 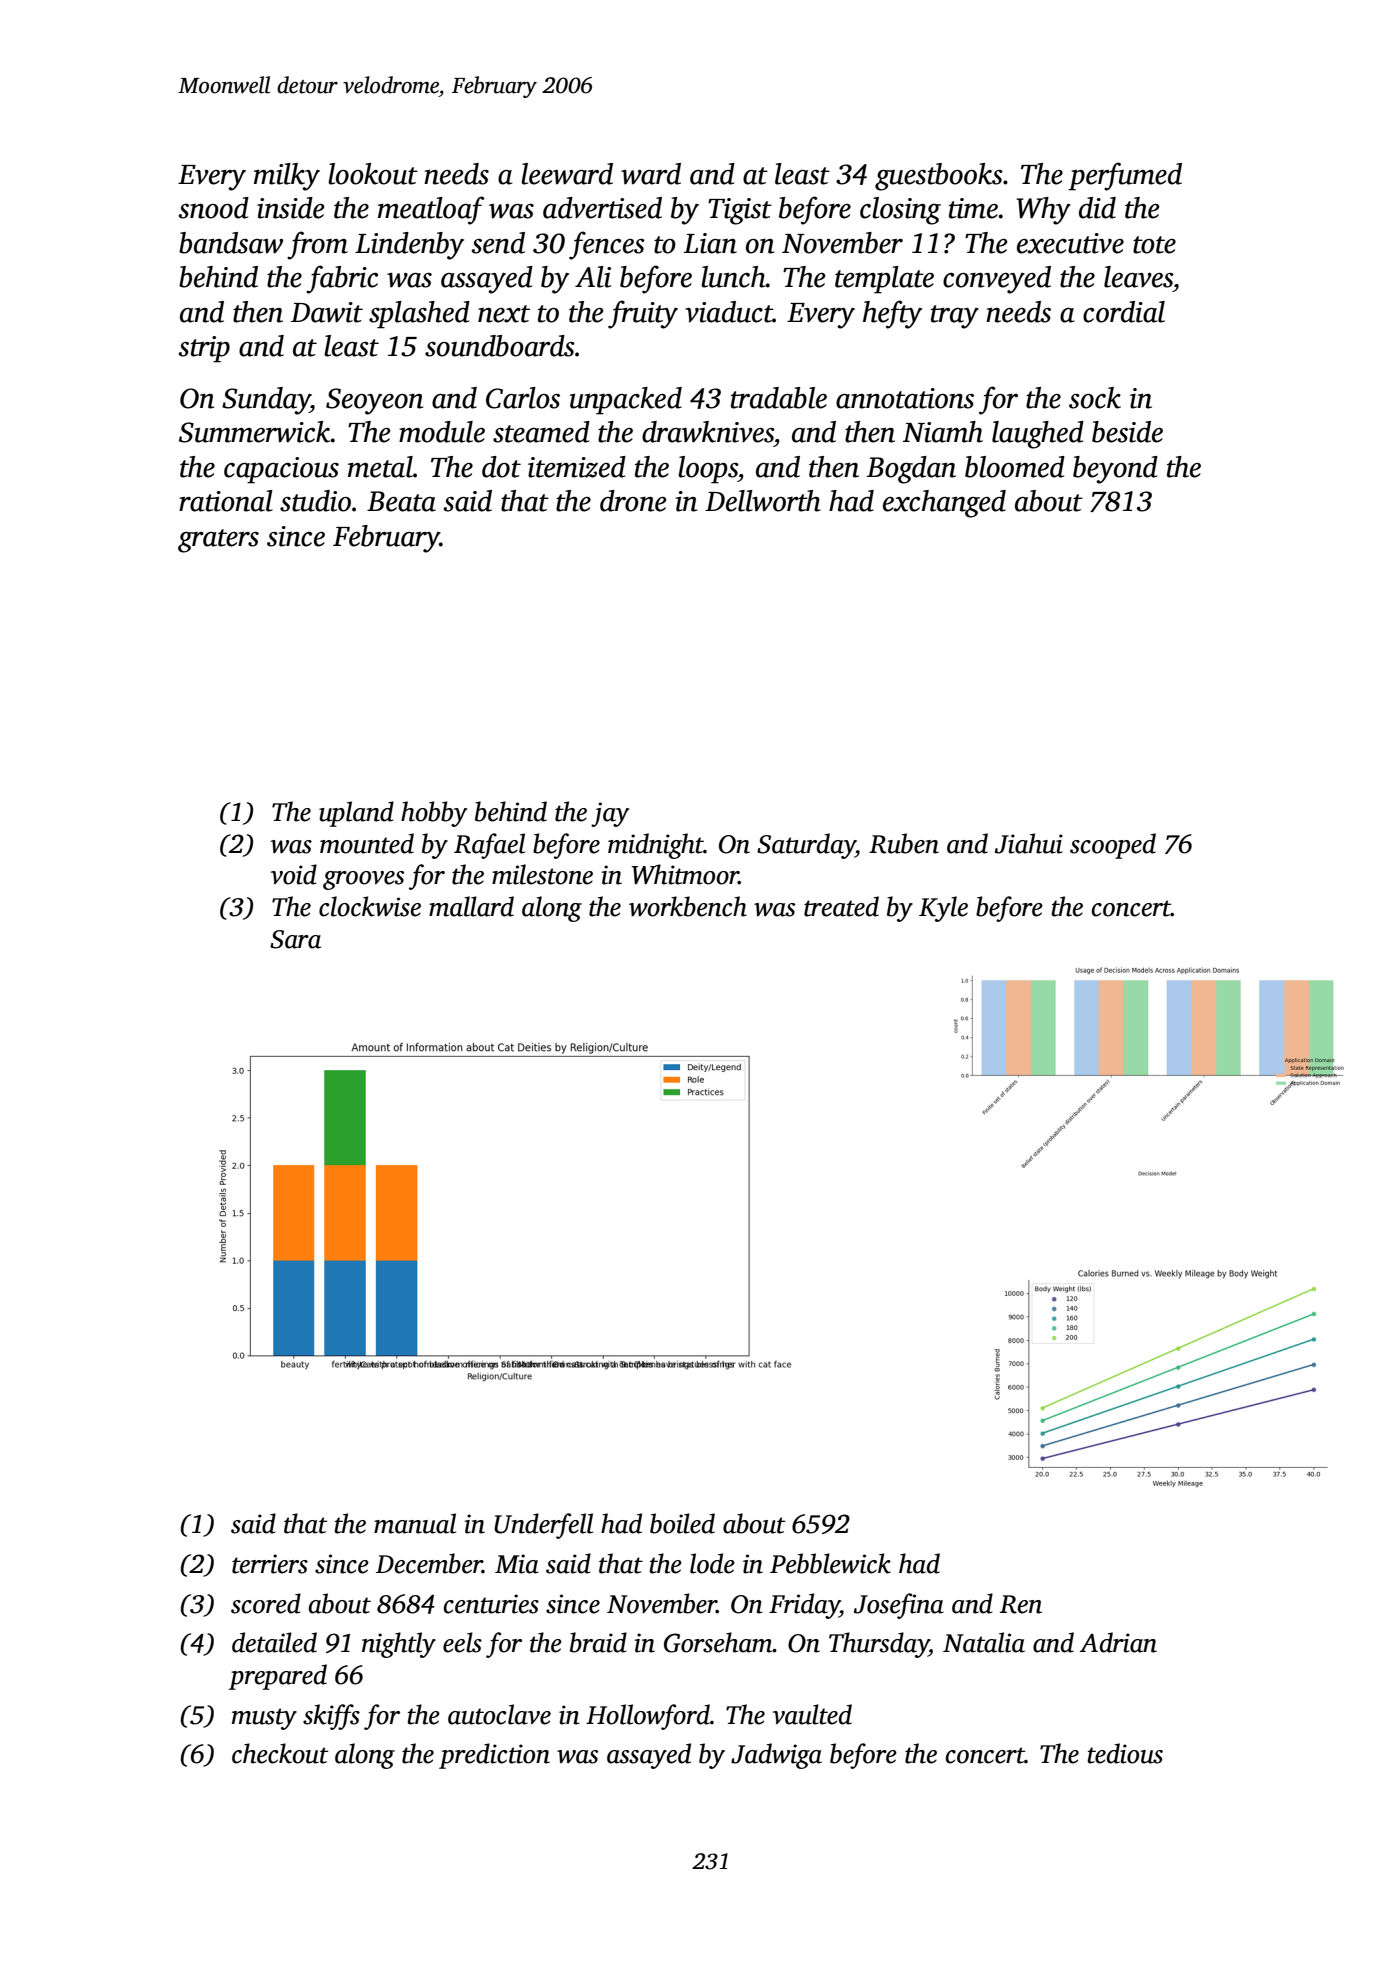 I want to click on scooped, so click(x=1113, y=846).
